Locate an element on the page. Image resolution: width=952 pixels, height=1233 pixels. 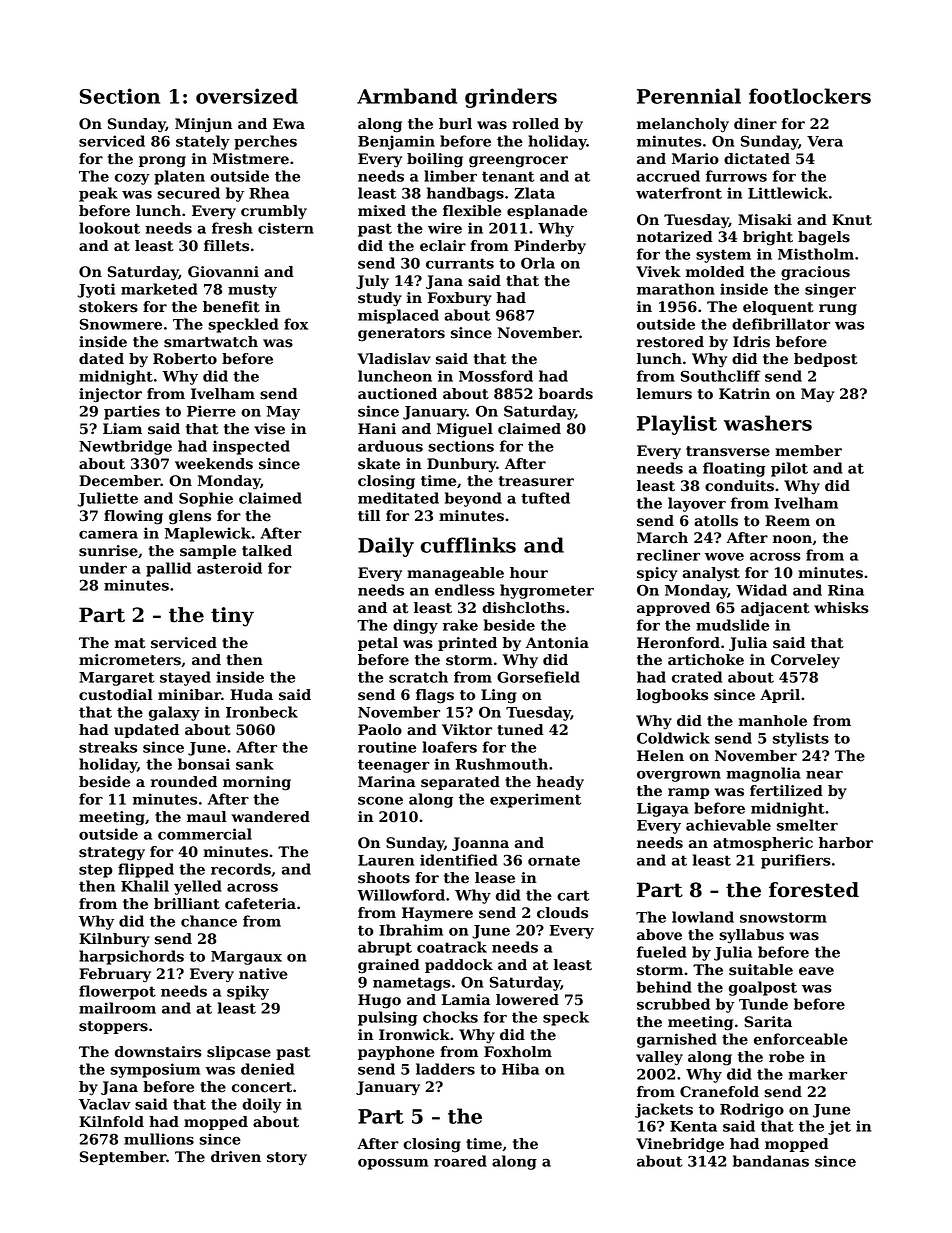
tuned is located at coordinates (520, 730).
